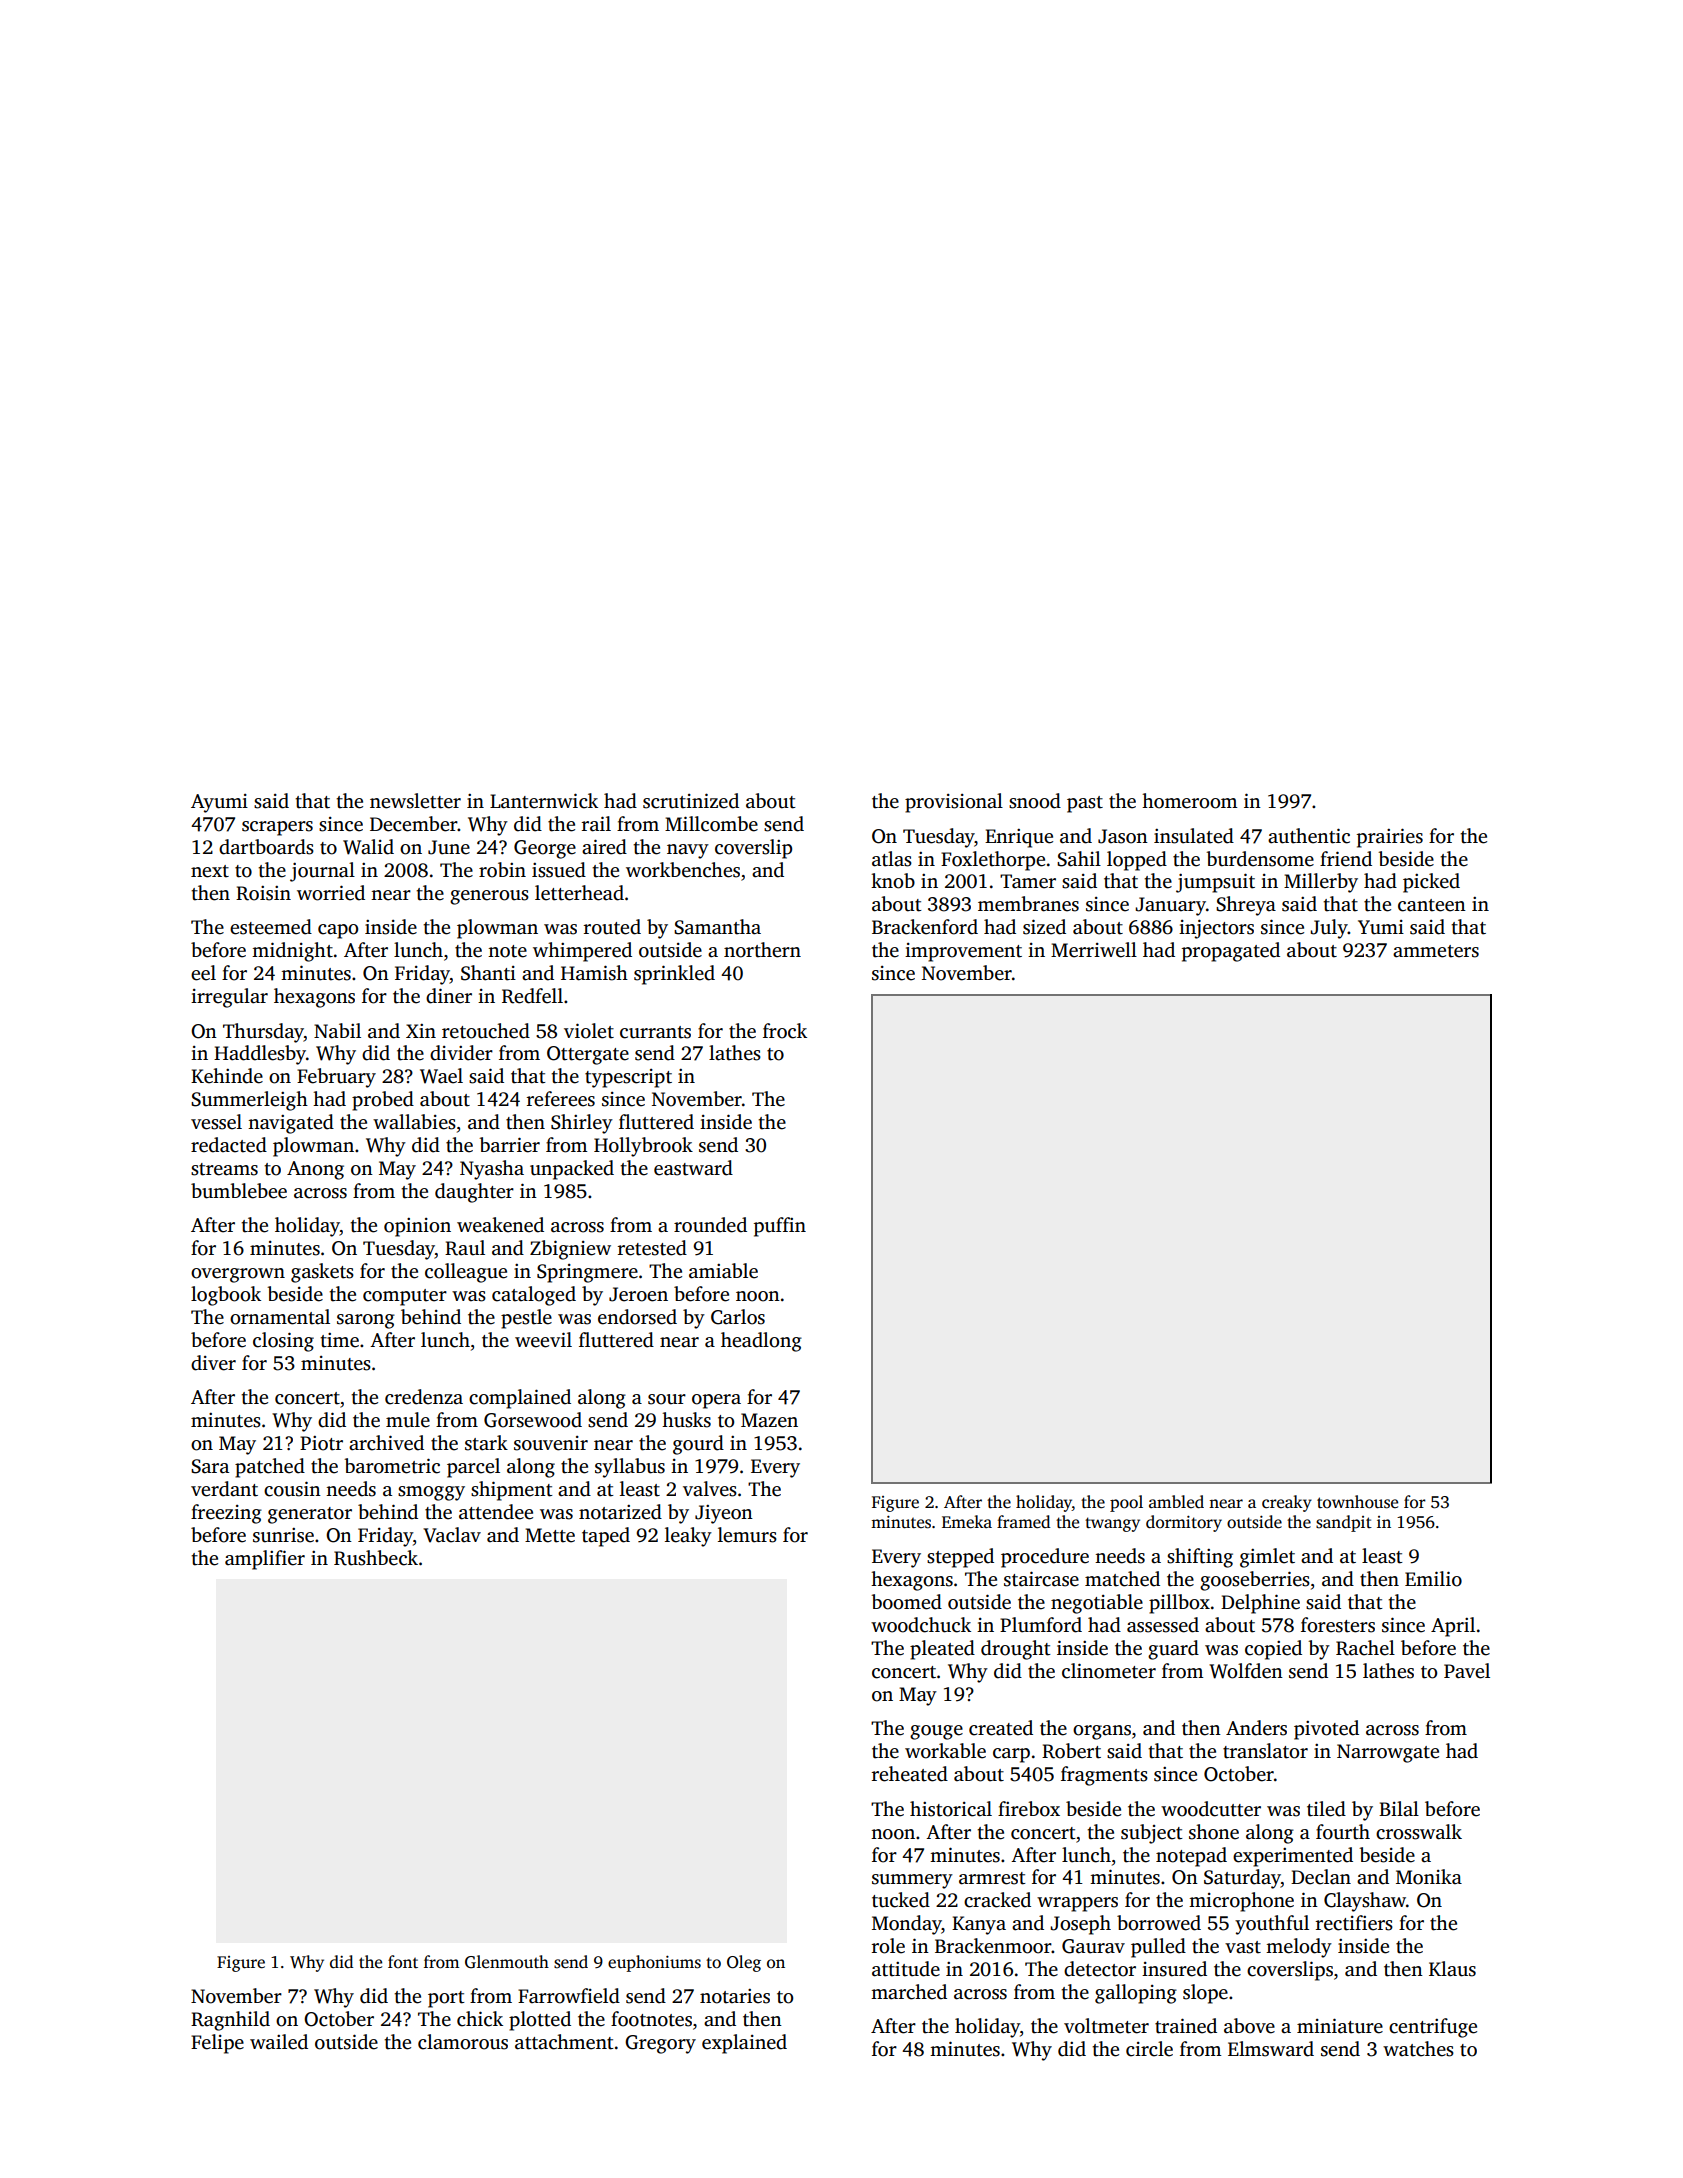 The height and width of the image is (2178, 1683). Describe the element at coordinates (1173, 1650) in the image. I see `guard` at that location.
